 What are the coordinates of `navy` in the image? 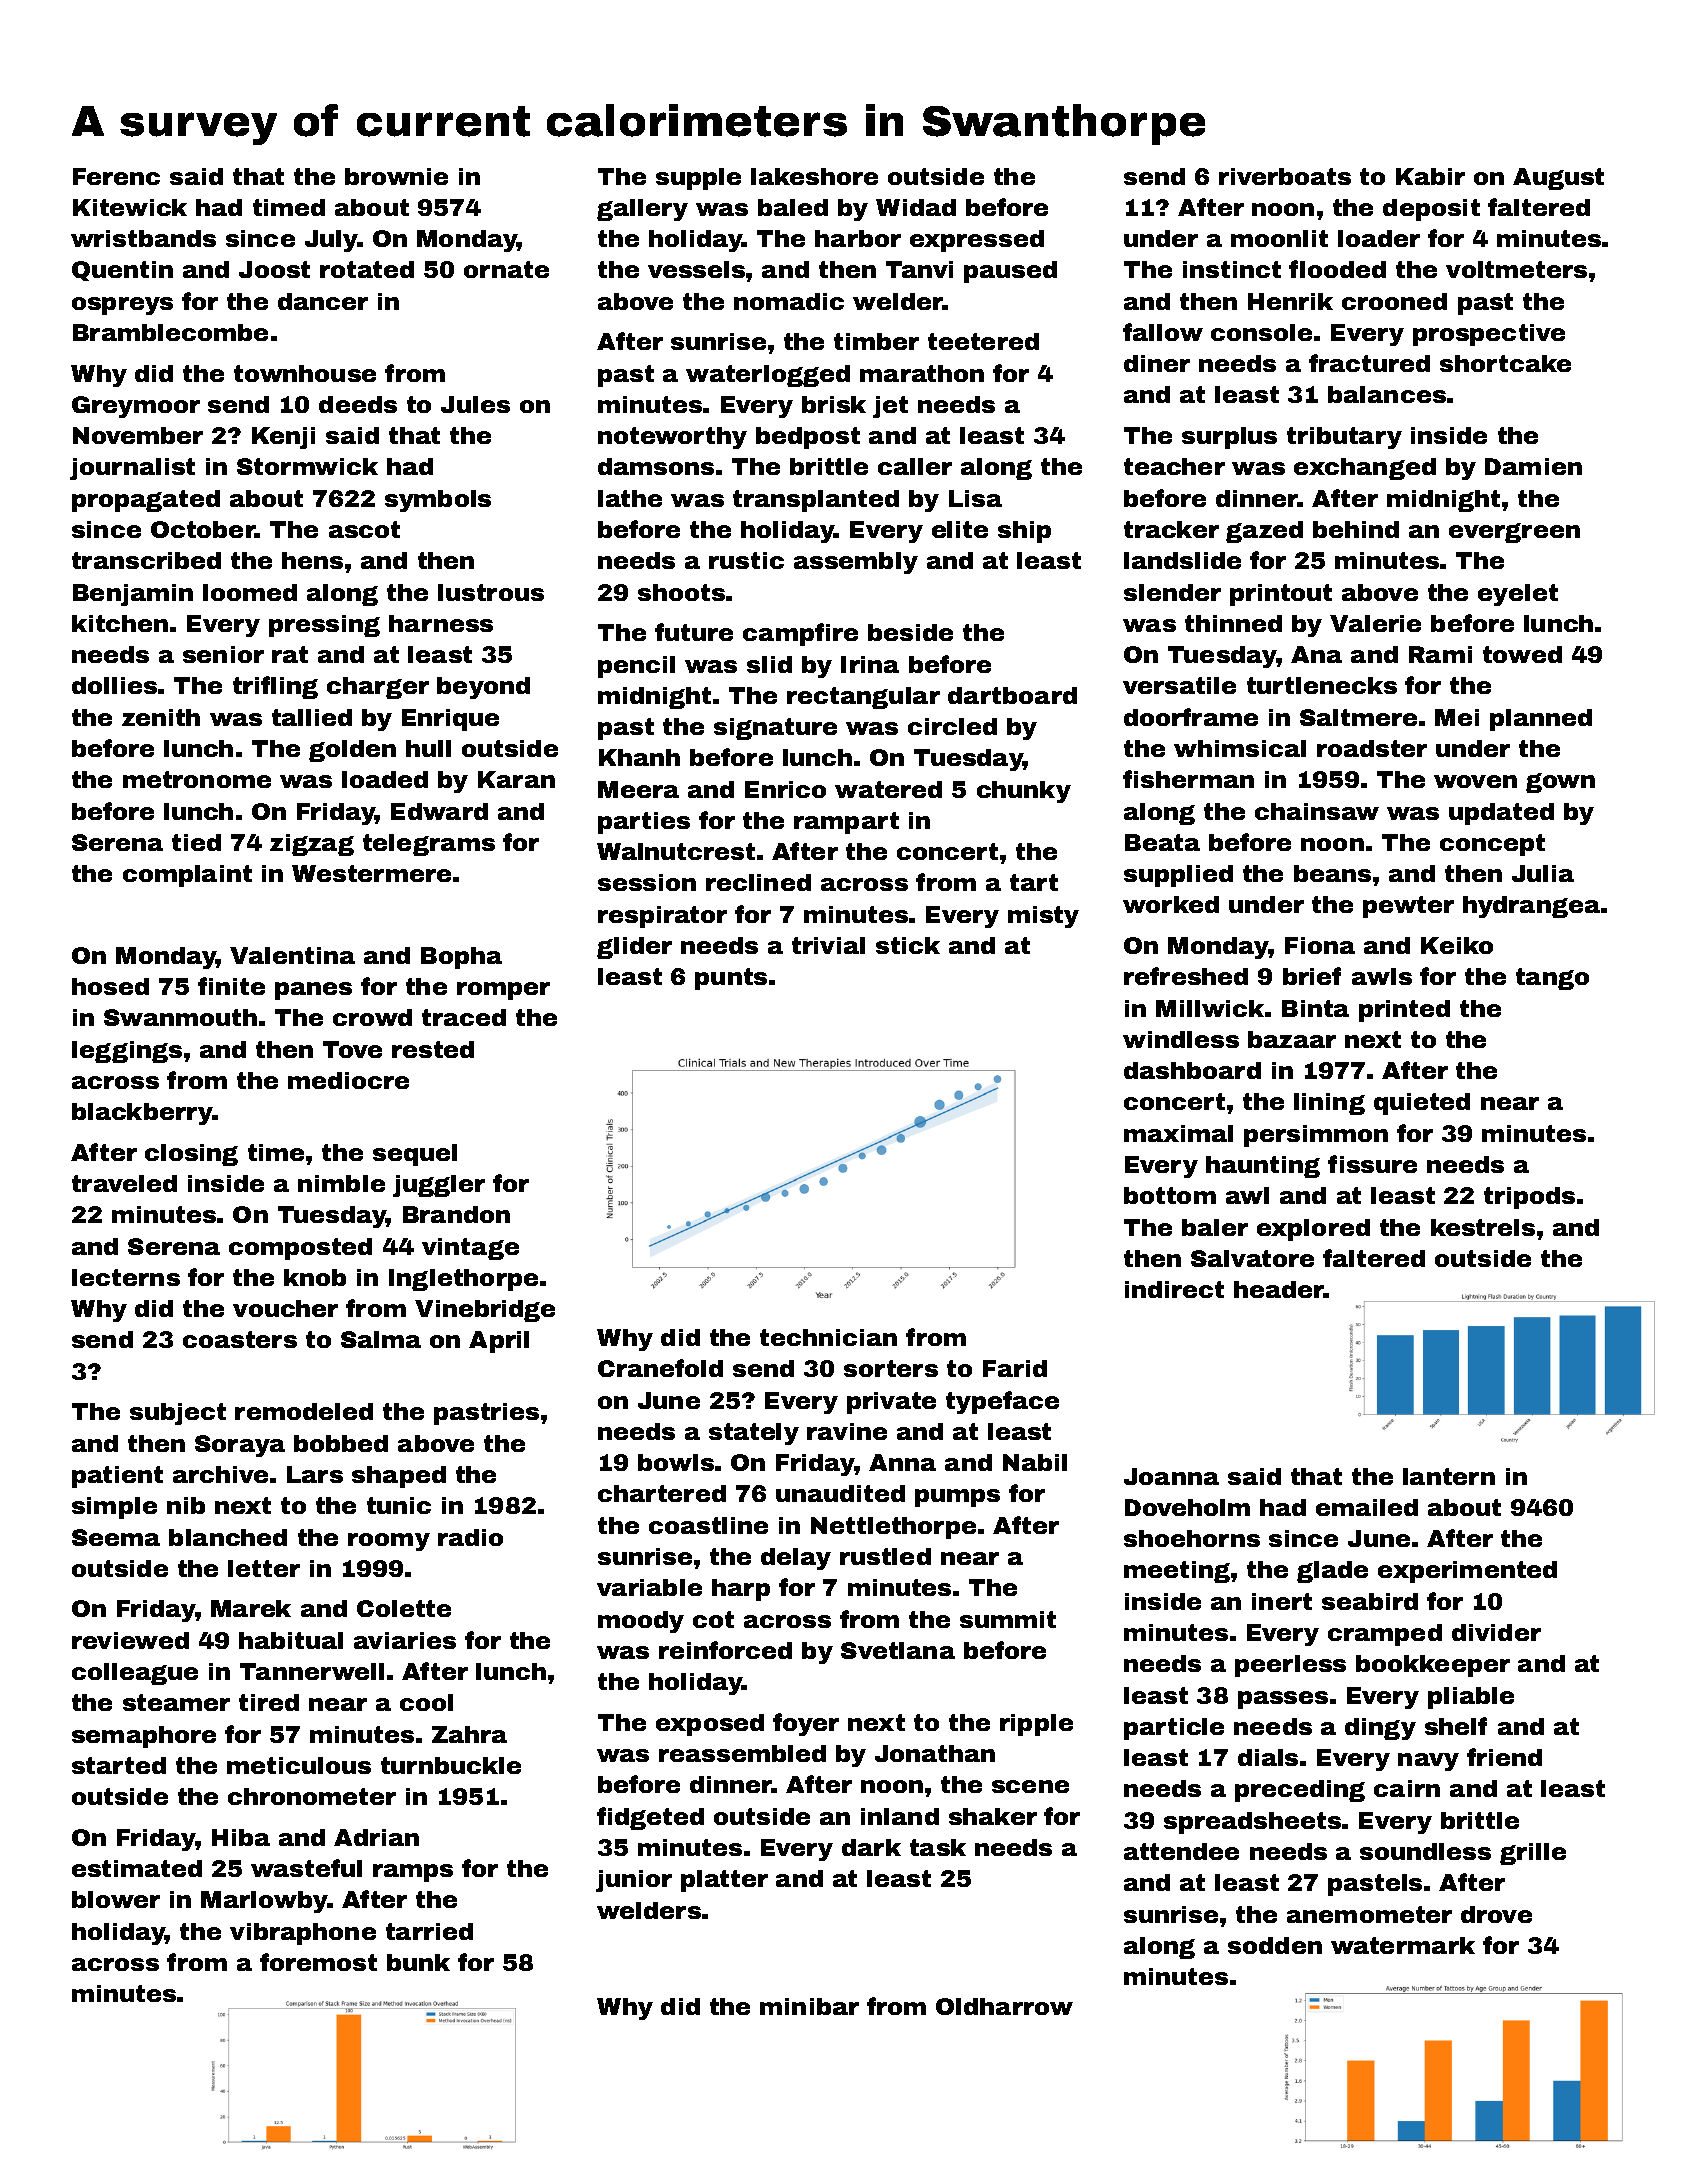 It's located at (1428, 1762).
